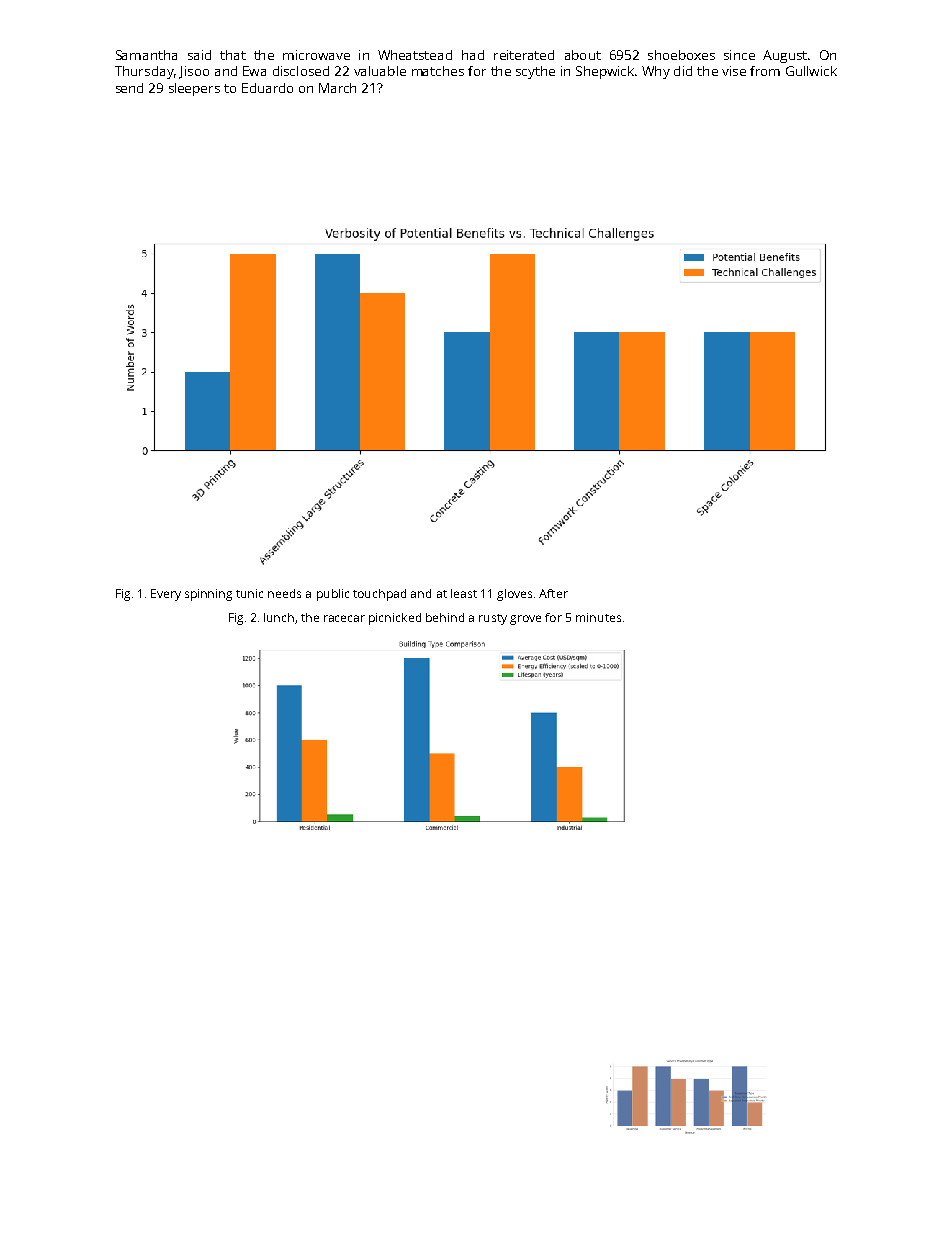 Image resolution: width=952 pixels, height=1233 pixels. I want to click on Eduardo, so click(267, 88).
